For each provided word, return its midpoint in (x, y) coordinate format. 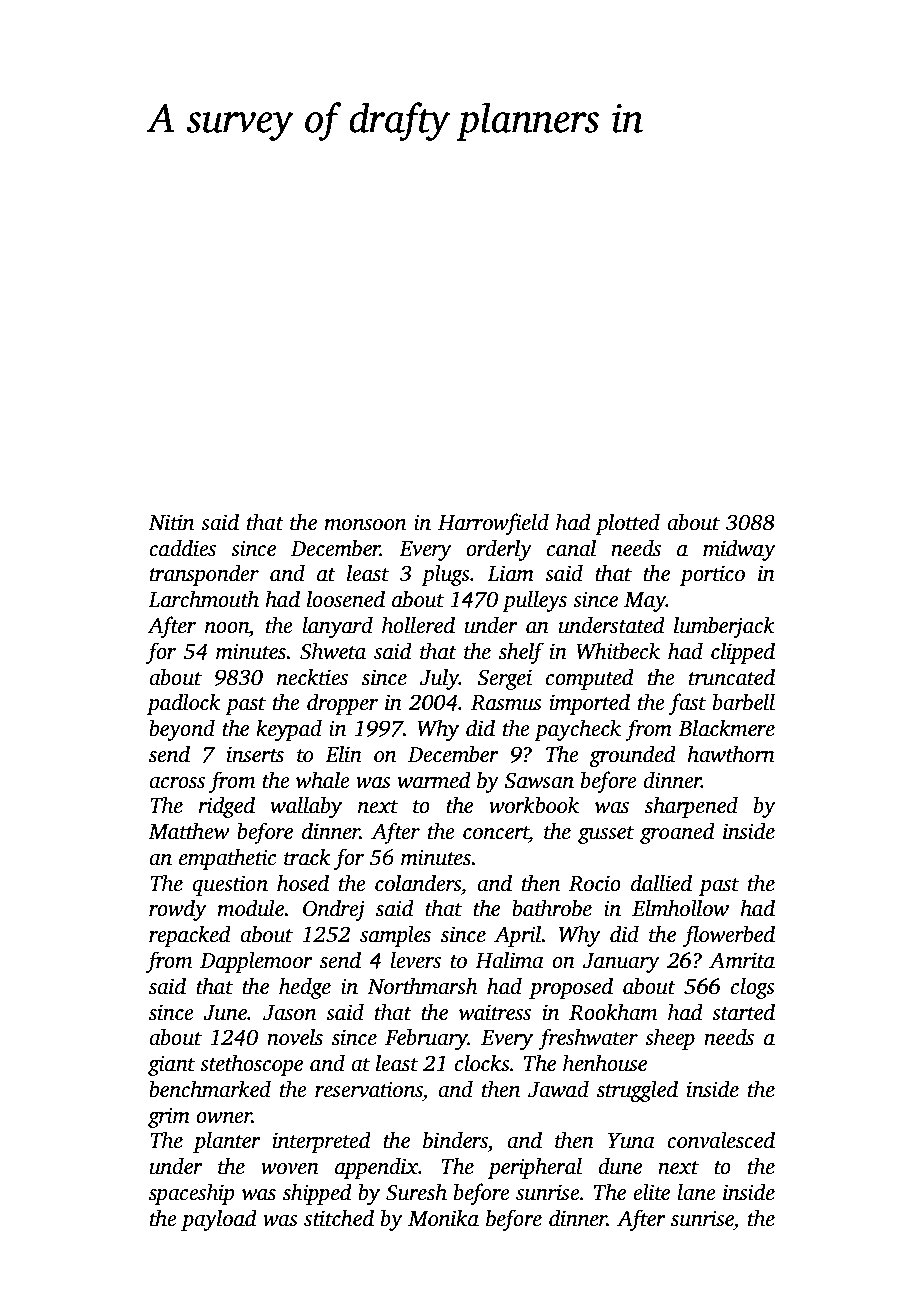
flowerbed (729, 936)
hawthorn (731, 754)
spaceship (192, 1194)
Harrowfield (493, 524)
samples (395, 936)
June (225, 1013)
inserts (255, 754)
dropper (342, 704)
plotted (627, 524)
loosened (346, 599)
